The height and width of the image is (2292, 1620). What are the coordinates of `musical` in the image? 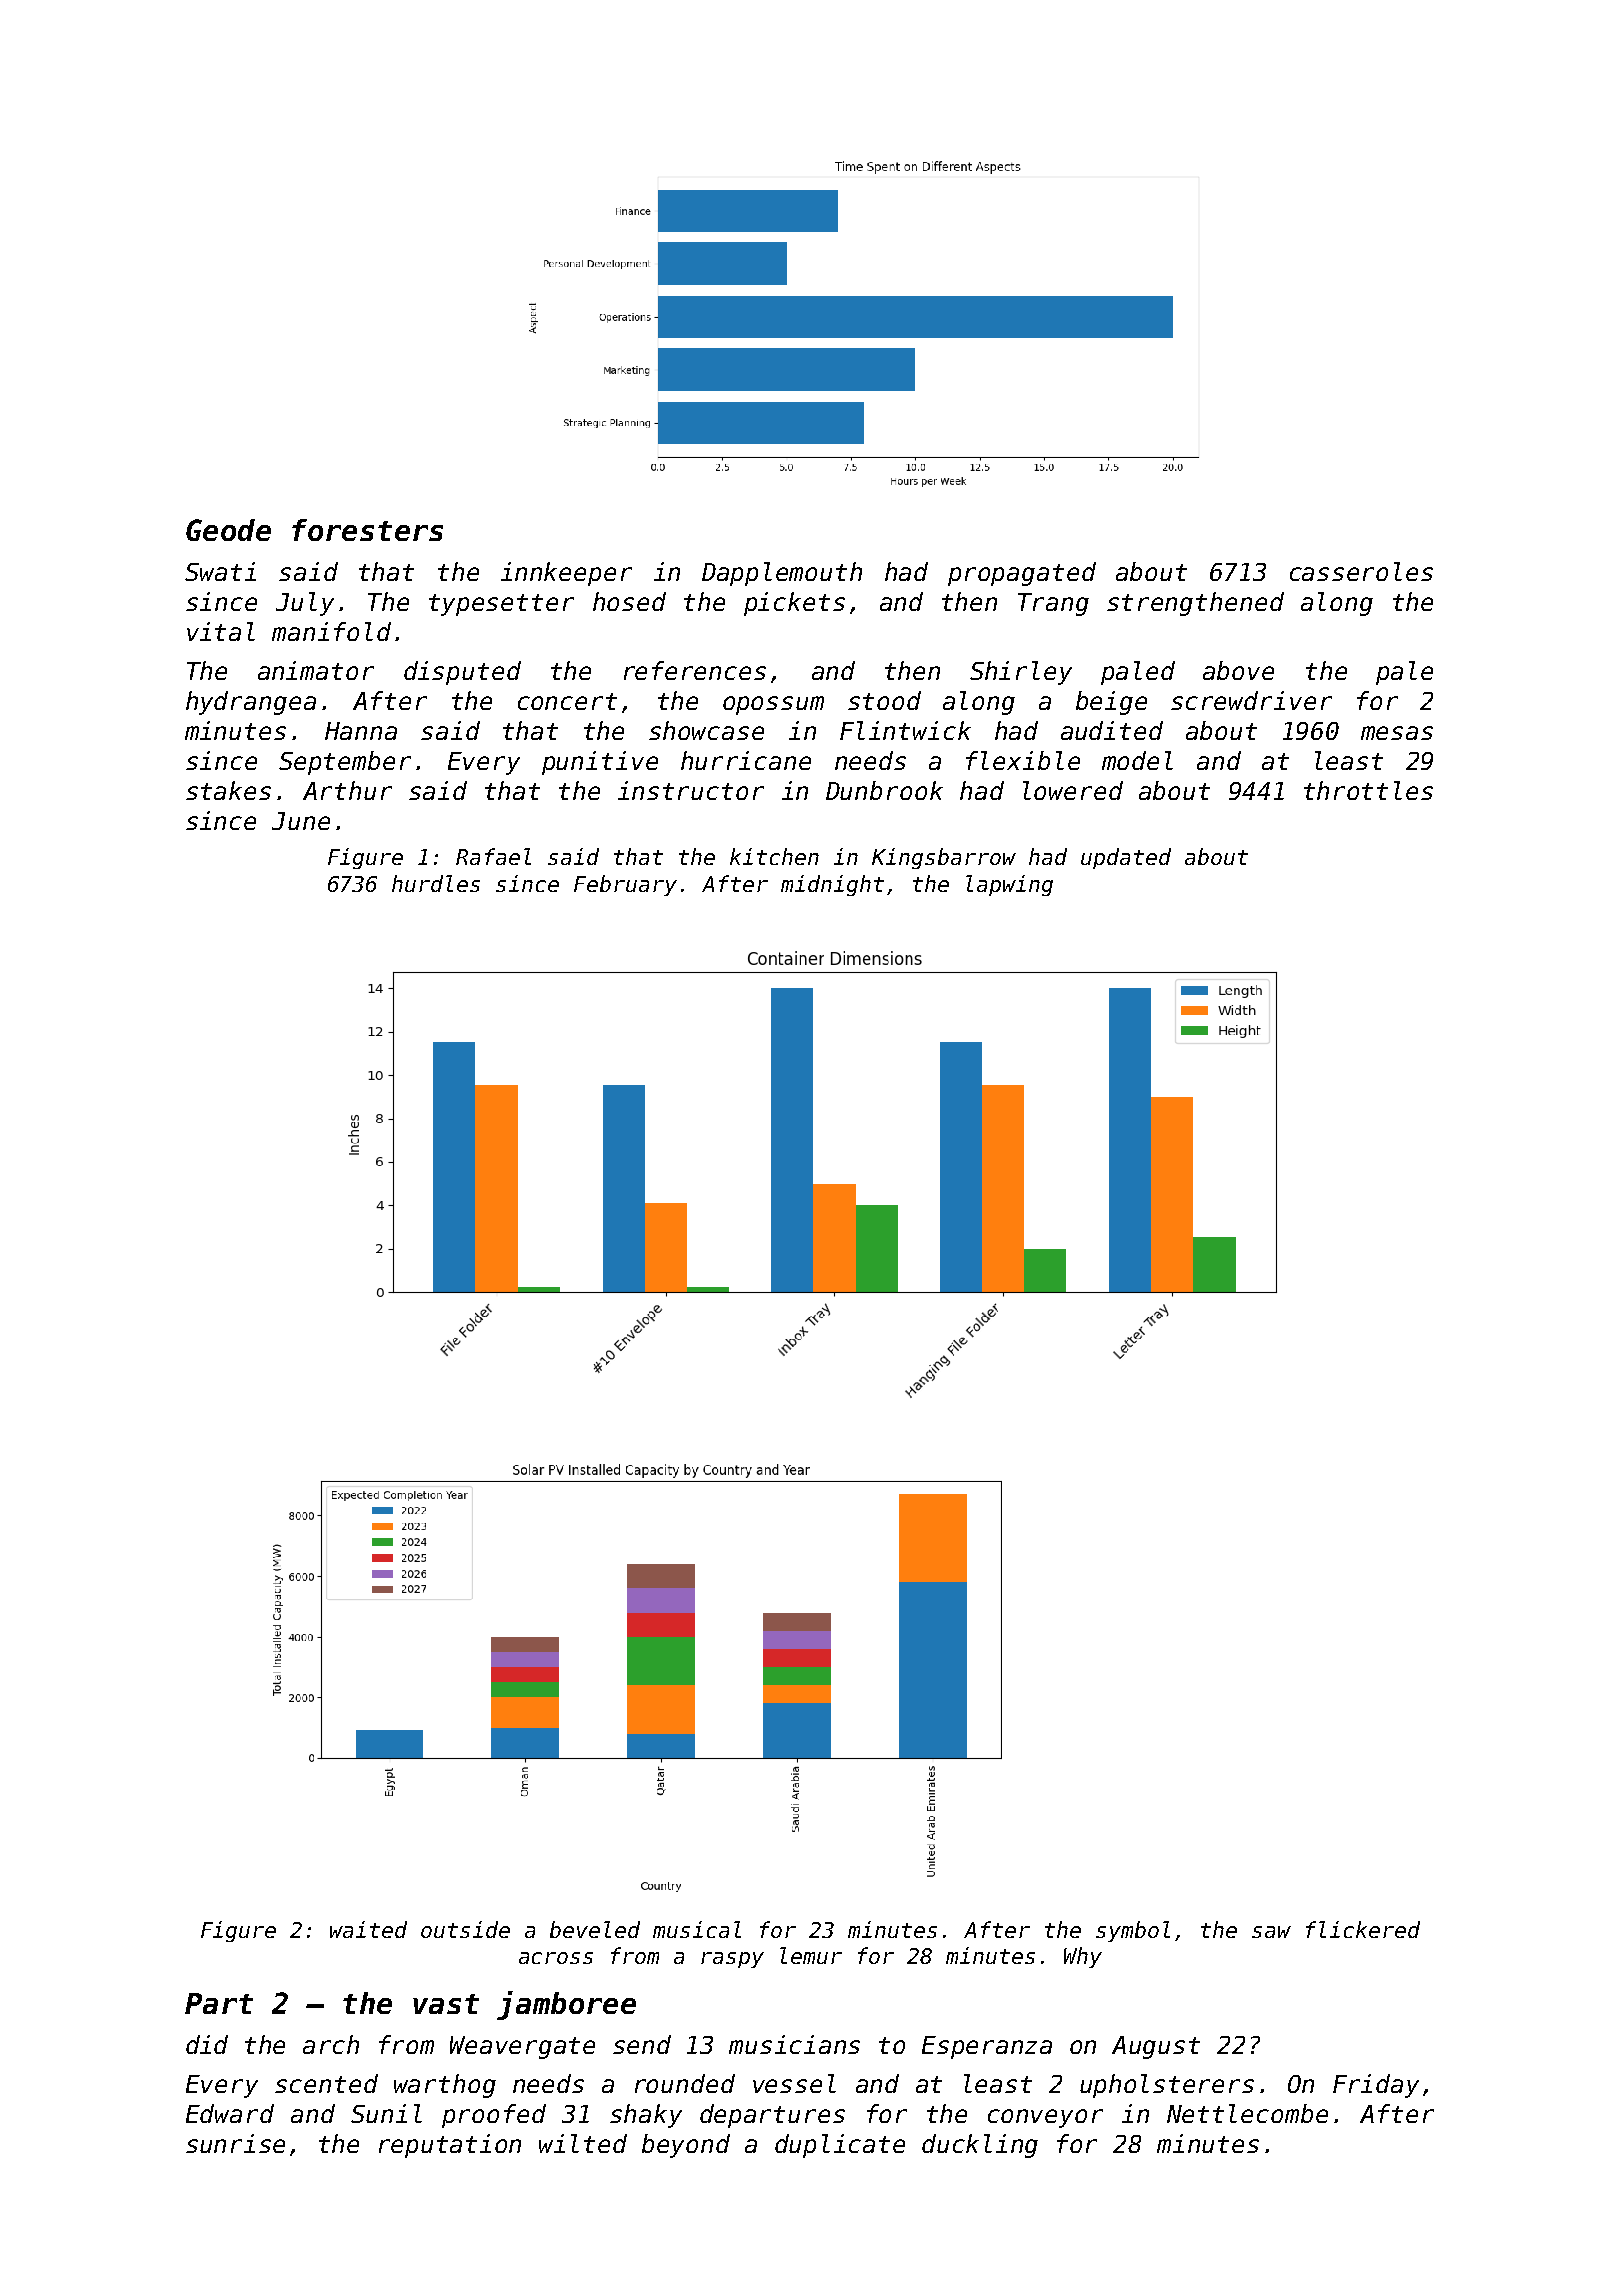 It's located at (697, 1929).
